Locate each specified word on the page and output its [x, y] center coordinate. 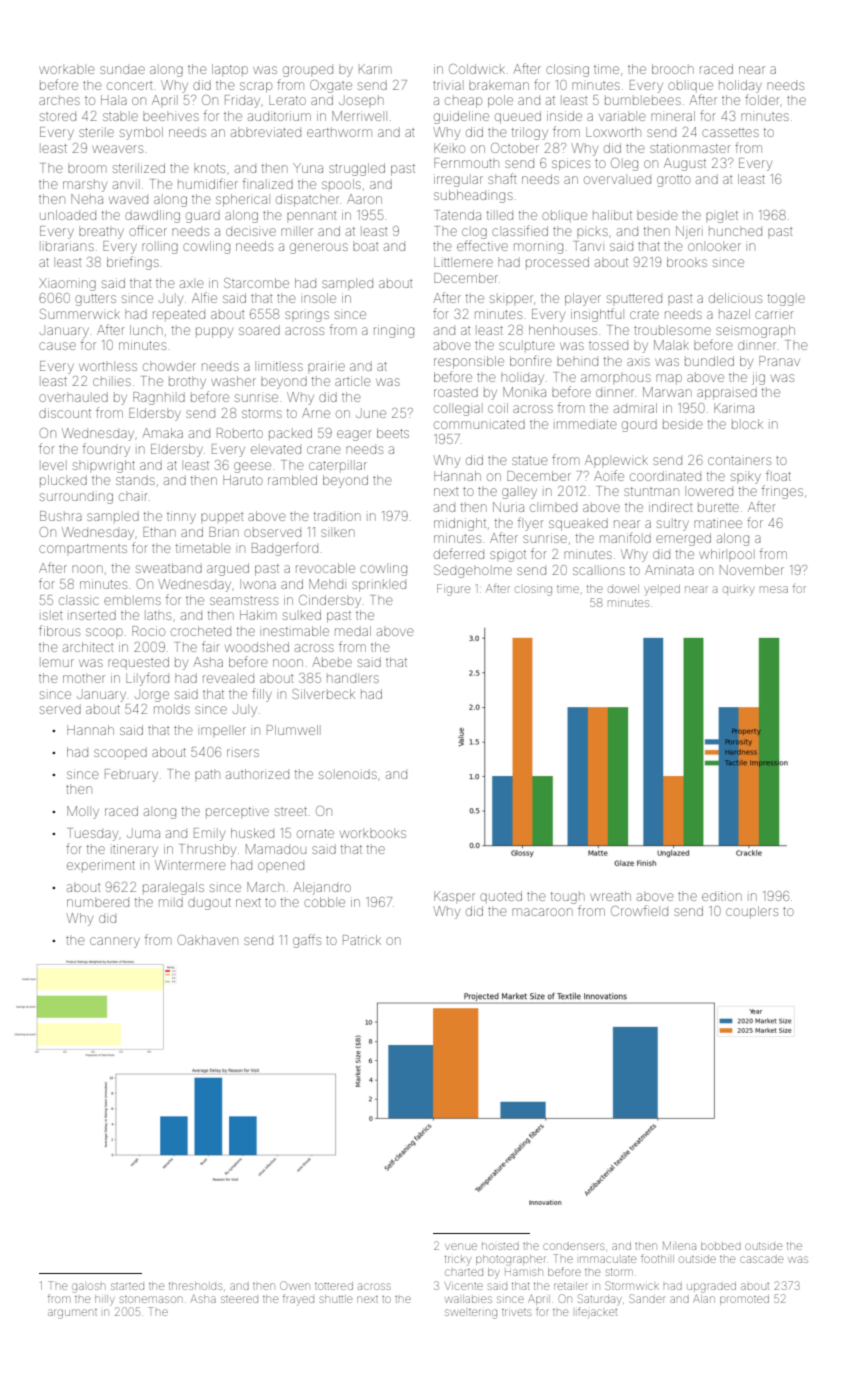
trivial [447, 85]
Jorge [152, 696]
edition [722, 896]
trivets [516, 1312]
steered [239, 1299]
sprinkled [379, 586]
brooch [673, 69]
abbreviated [266, 132]
